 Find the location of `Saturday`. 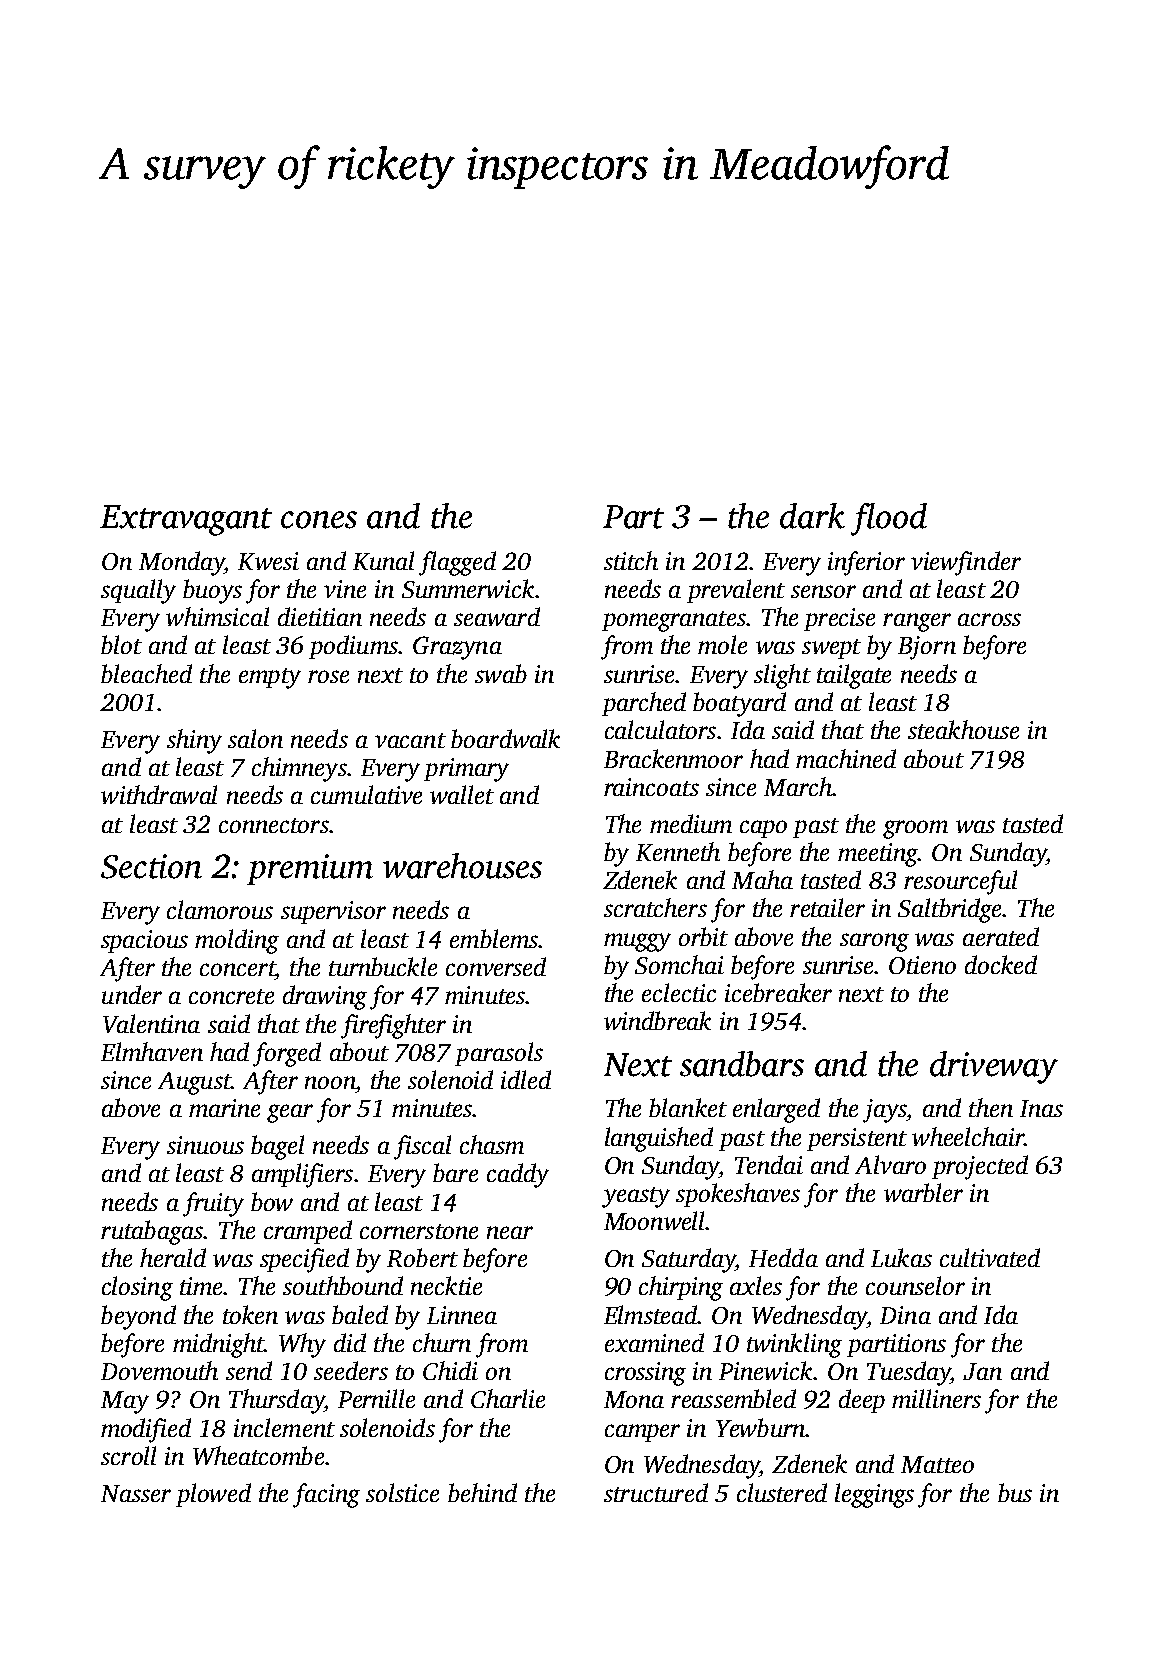

Saturday is located at coordinates (688, 1260).
